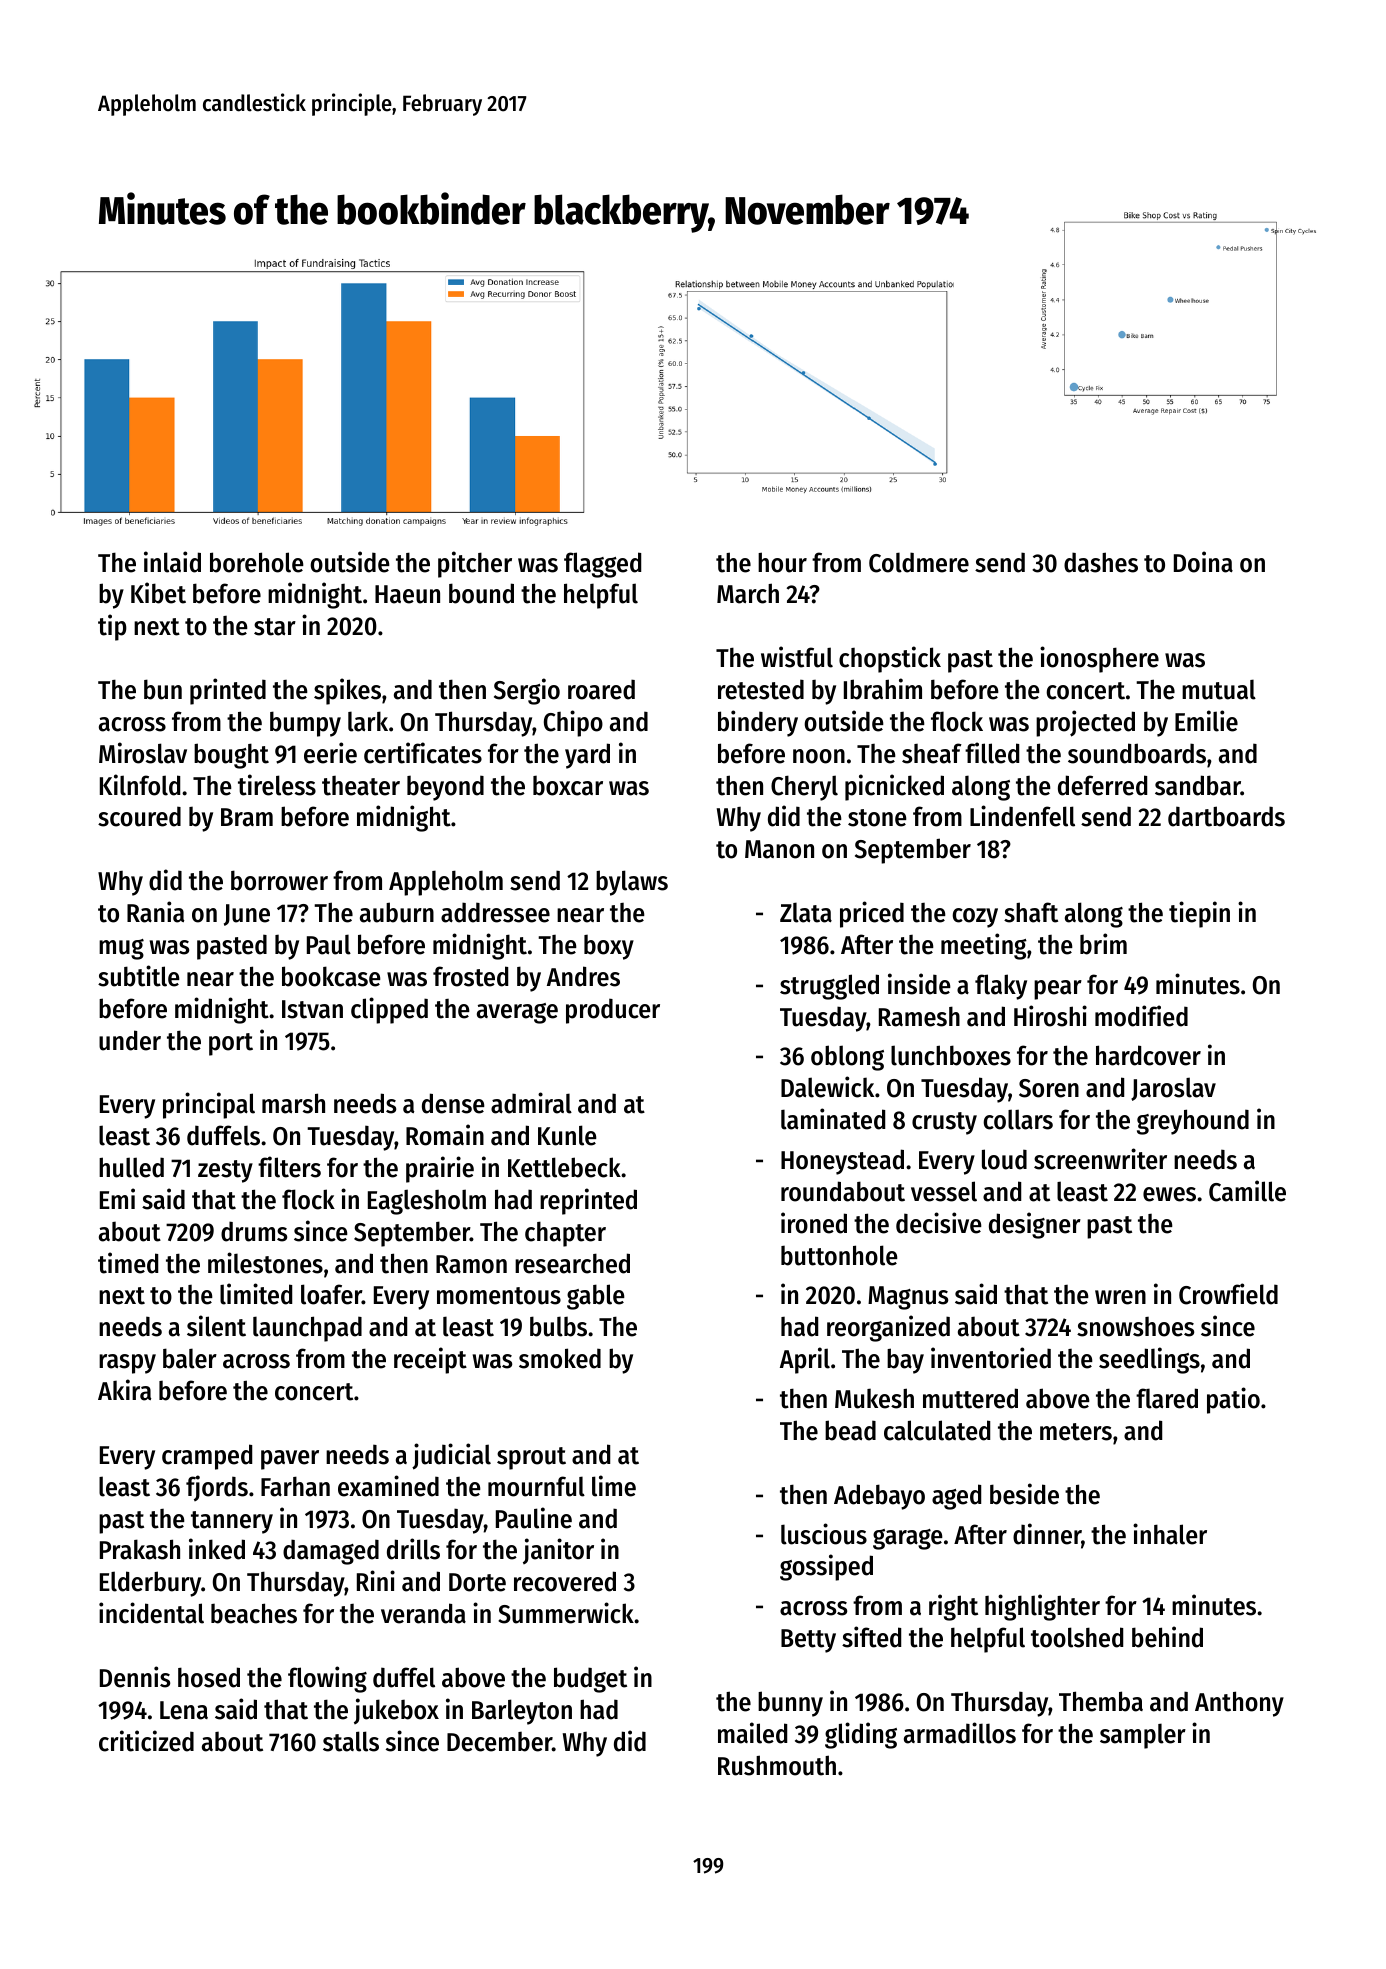 Image resolution: width=1386 pixels, height=1969 pixels. Describe the element at coordinates (919, 562) in the page. I see `Coldmere` at that location.
